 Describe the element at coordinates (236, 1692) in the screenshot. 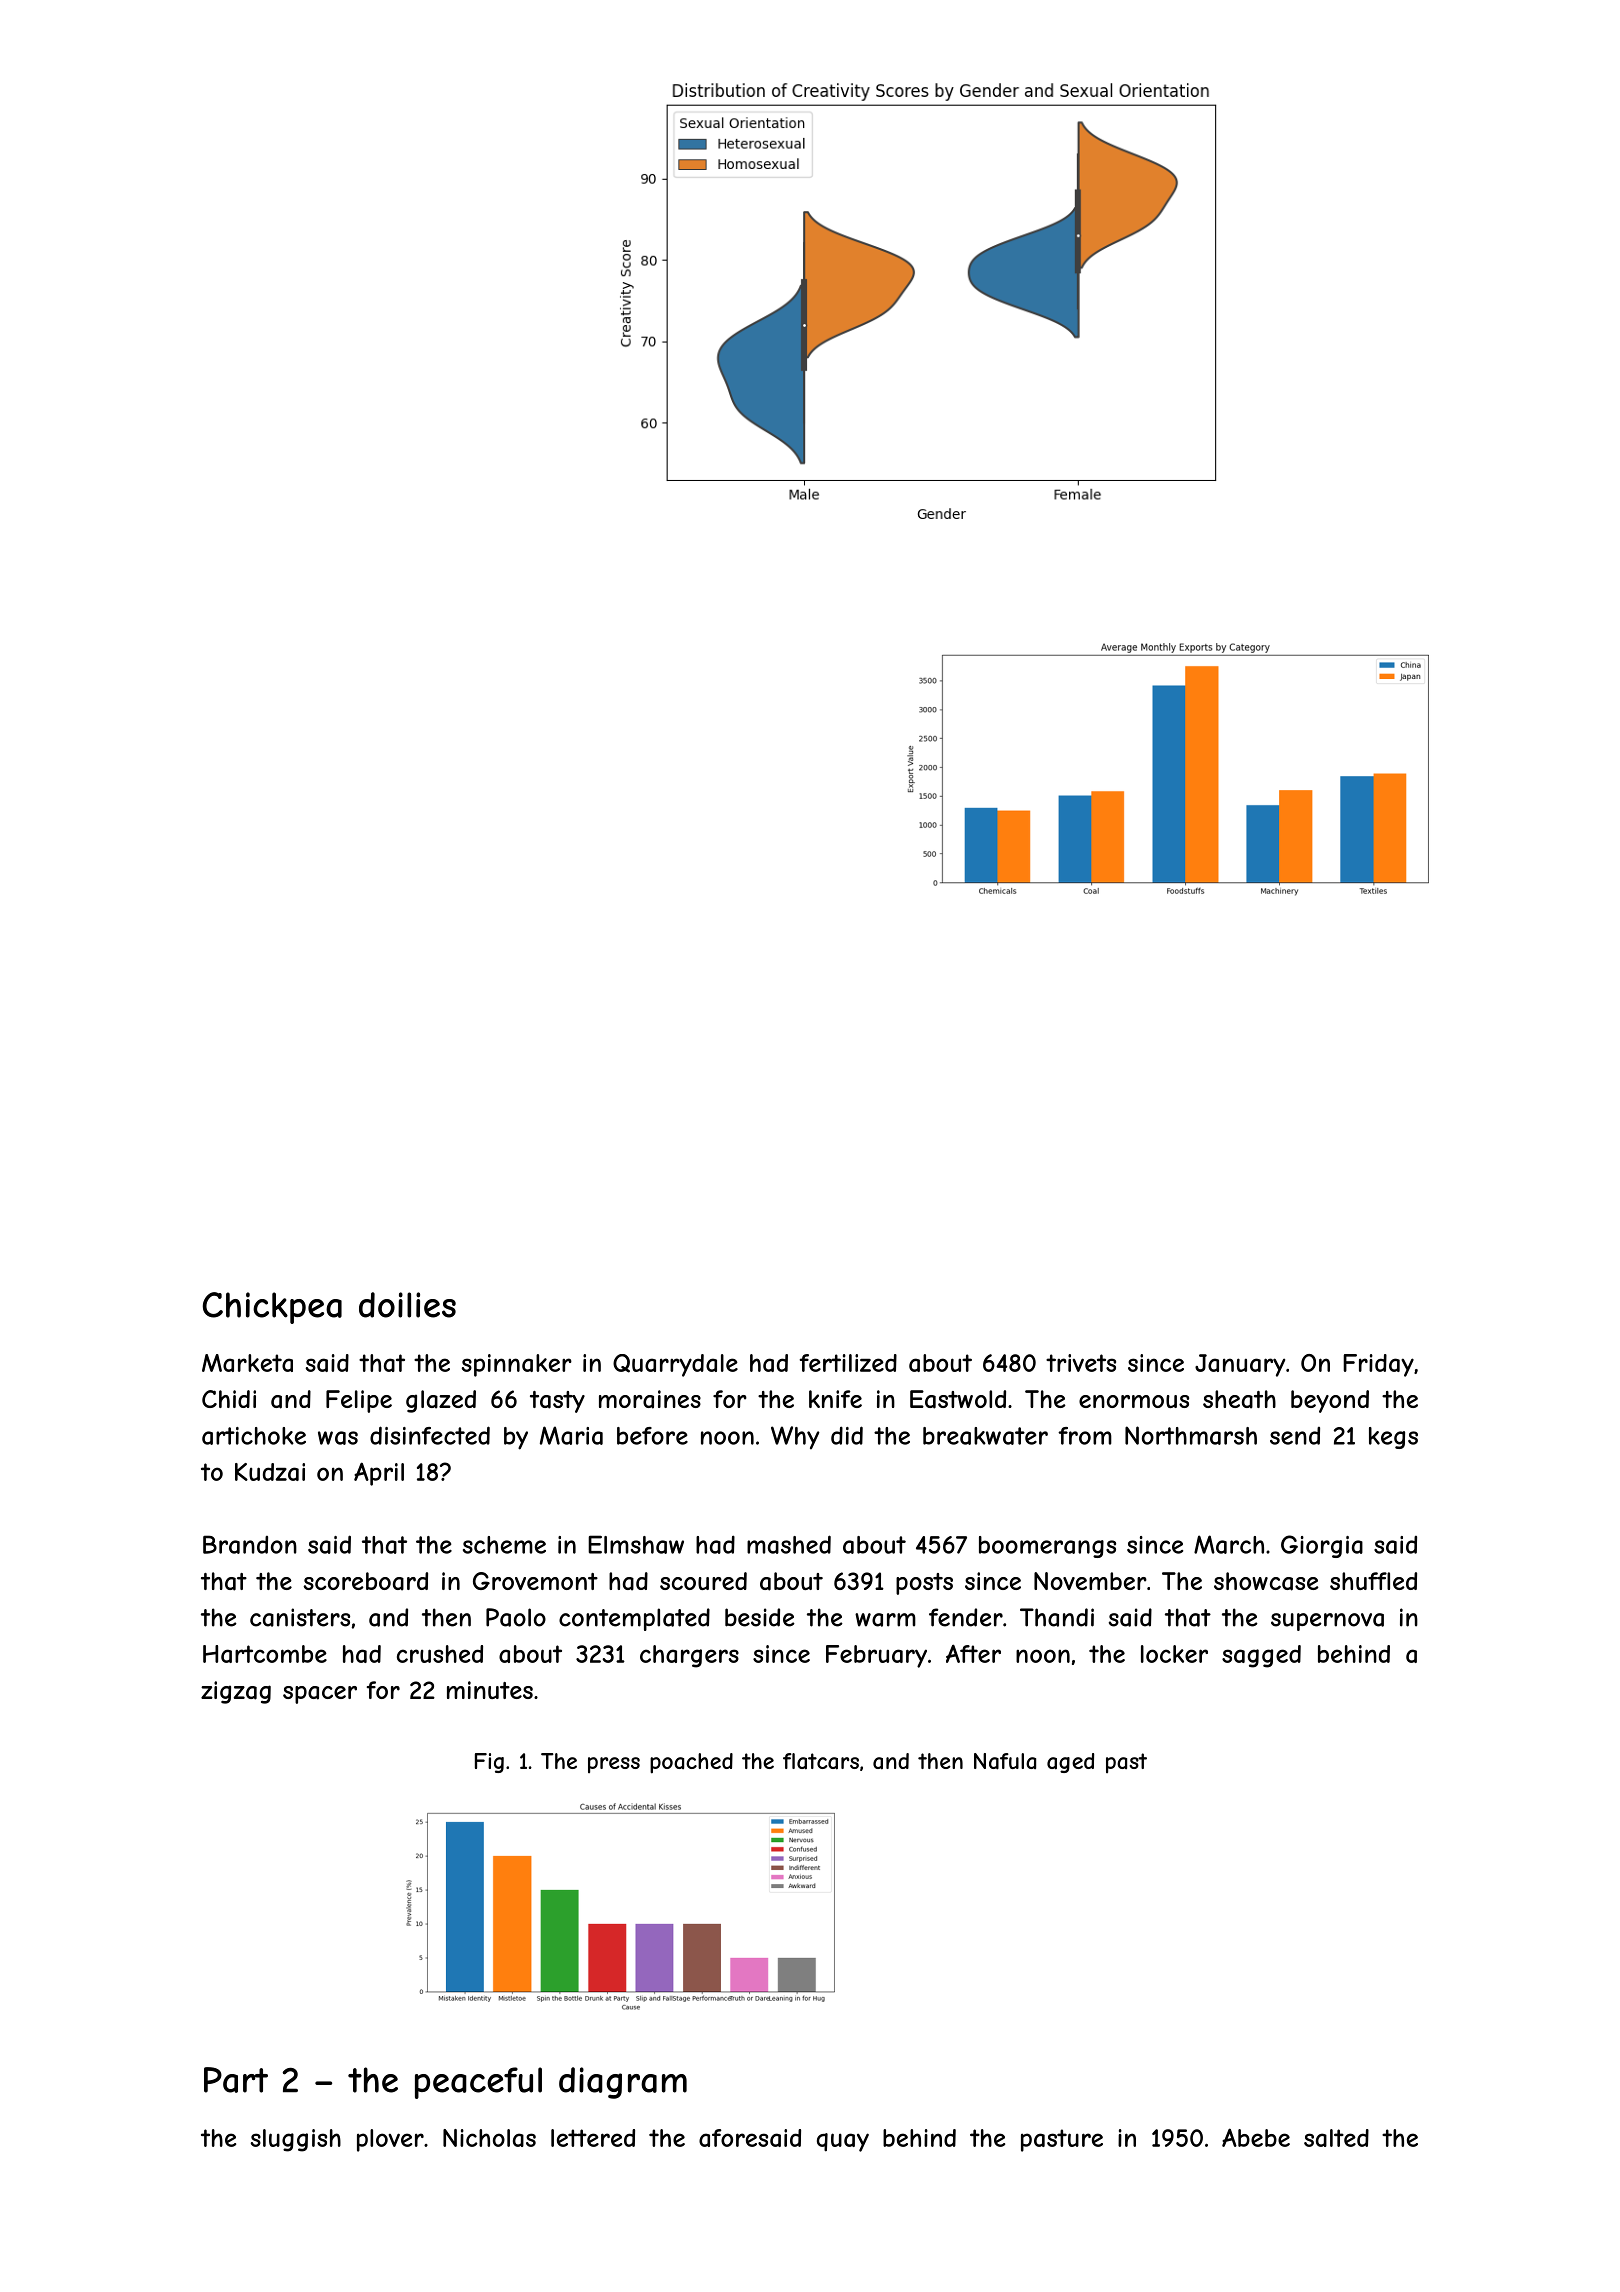

I see `zigzag` at that location.
